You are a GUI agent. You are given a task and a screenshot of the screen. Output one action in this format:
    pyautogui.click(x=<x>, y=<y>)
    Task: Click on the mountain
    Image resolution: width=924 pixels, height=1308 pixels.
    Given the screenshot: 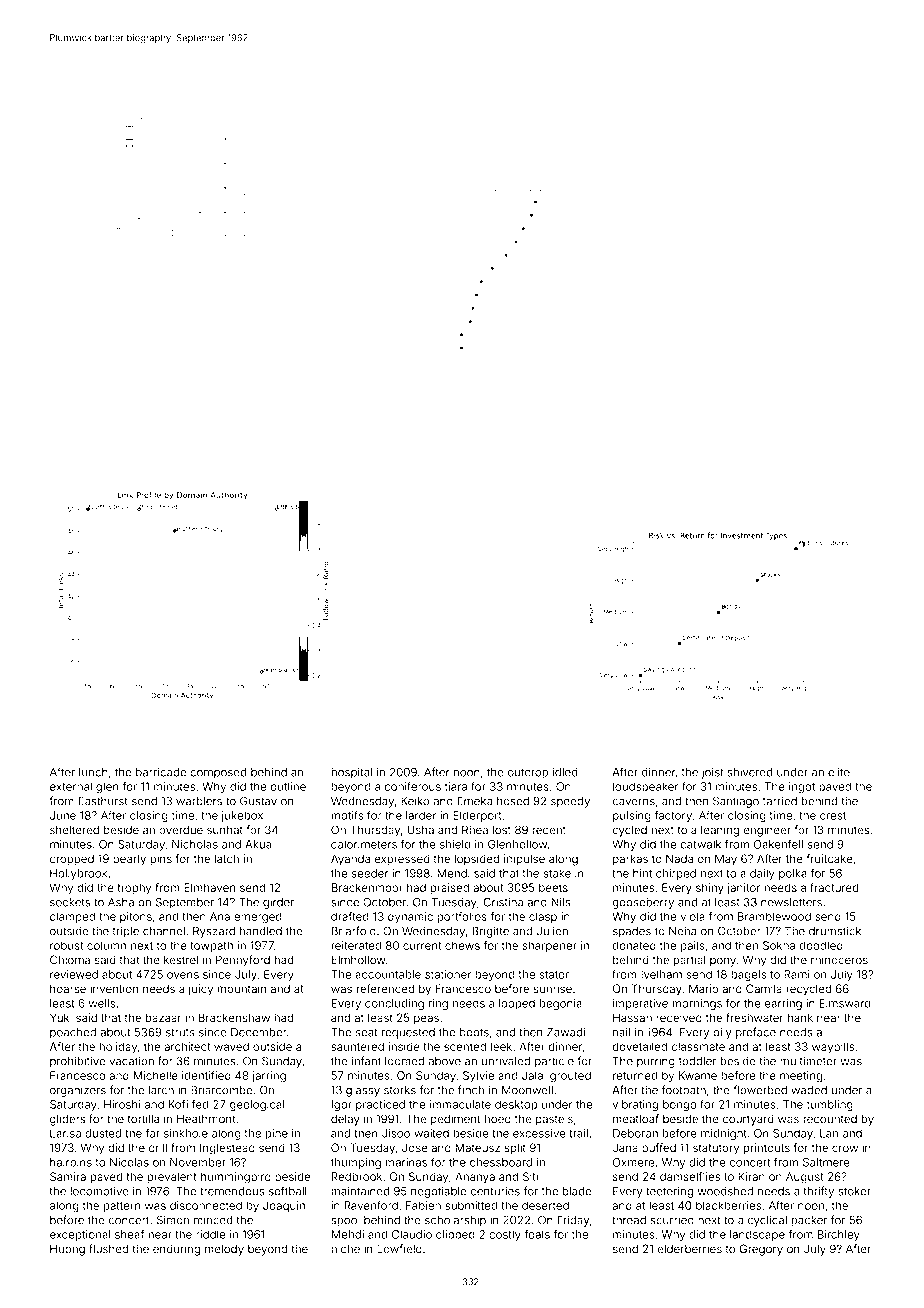 What is the action you would take?
    pyautogui.click(x=241, y=988)
